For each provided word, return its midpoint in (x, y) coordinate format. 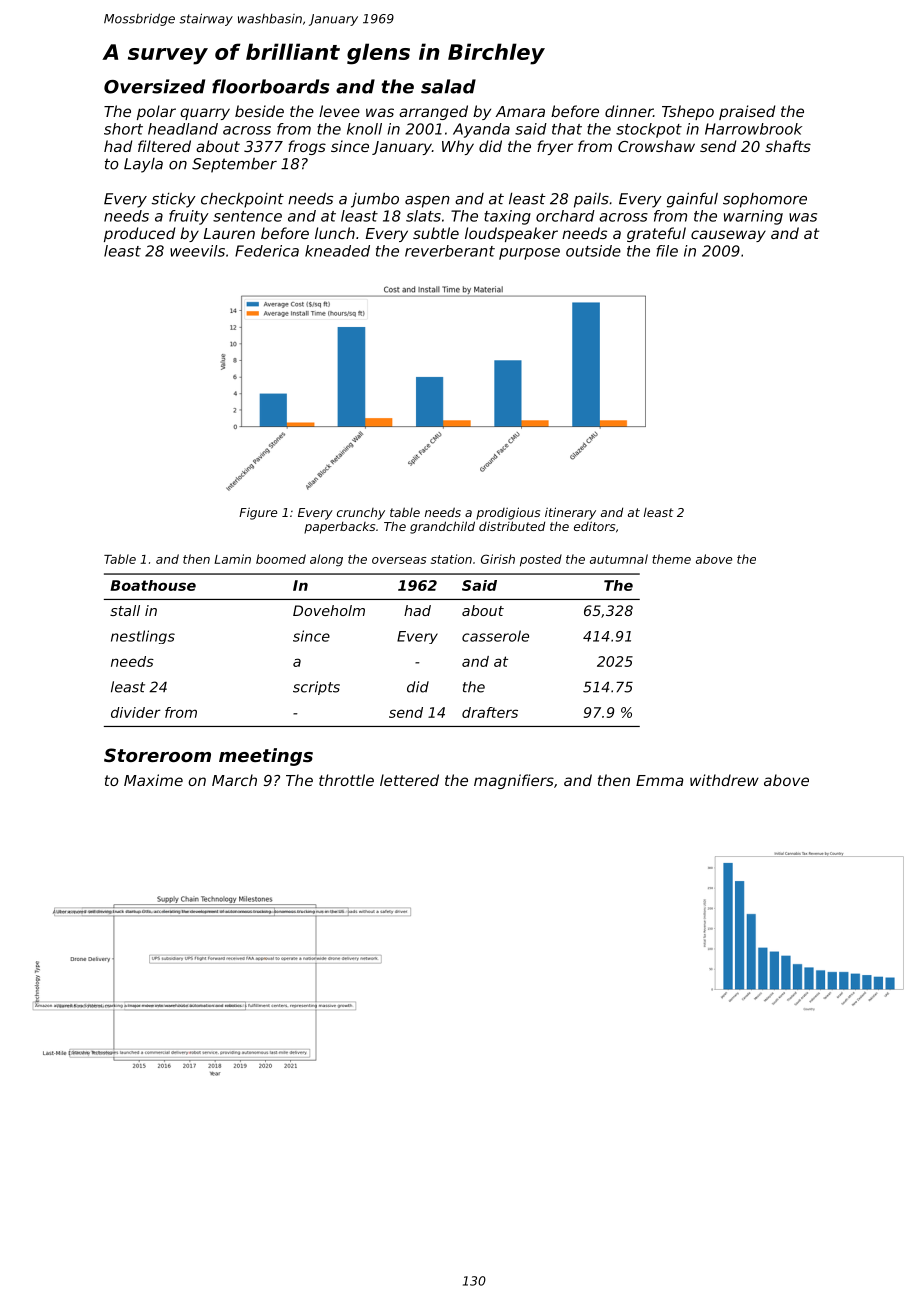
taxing (507, 217)
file (667, 251)
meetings (266, 757)
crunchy (361, 514)
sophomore (765, 200)
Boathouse (153, 585)
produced (139, 234)
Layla (143, 165)
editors (594, 526)
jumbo (375, 200)
